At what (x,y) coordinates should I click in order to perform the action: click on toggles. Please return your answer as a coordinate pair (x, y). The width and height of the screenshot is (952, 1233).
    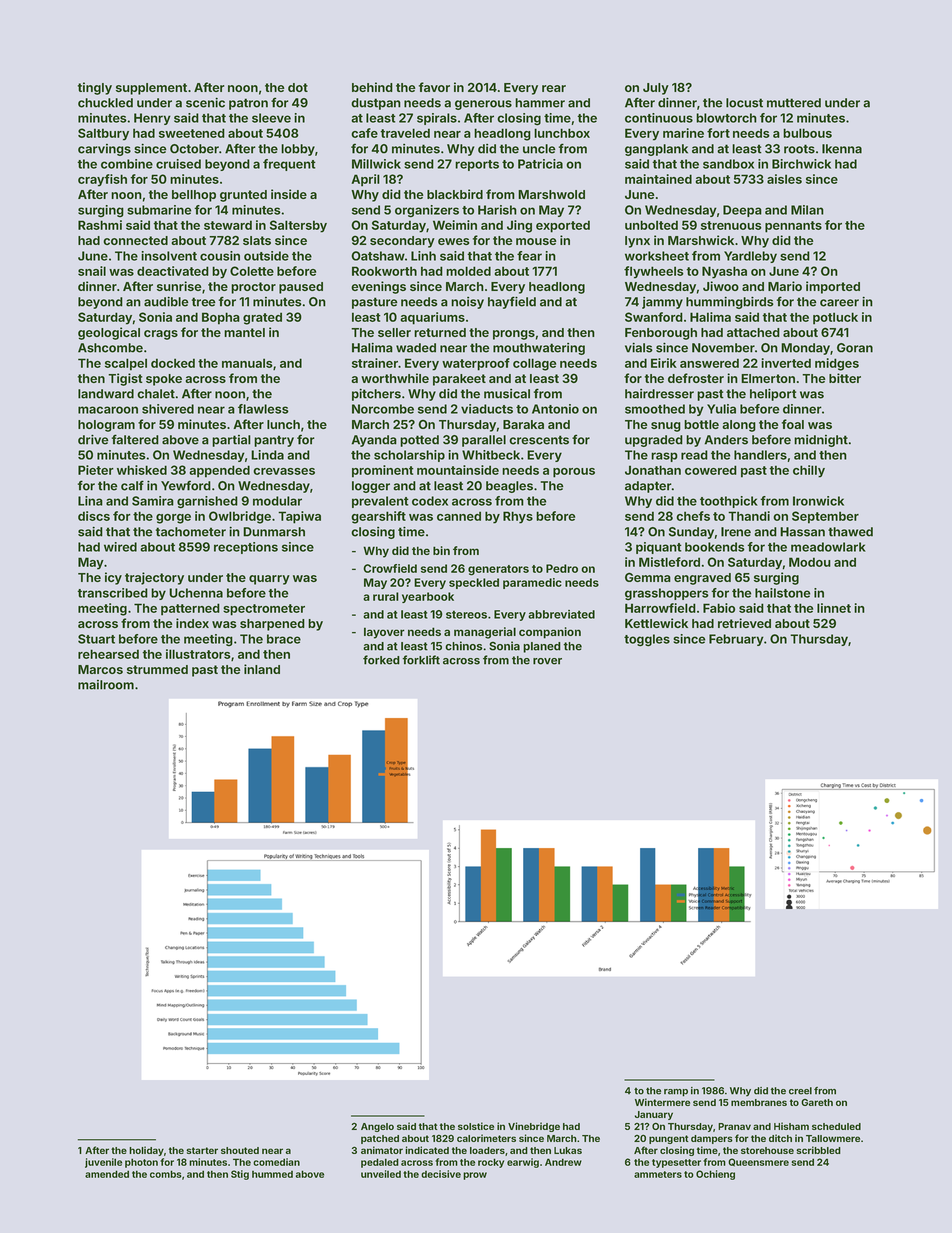
    Looking at the image, I should click on (647, 640).
